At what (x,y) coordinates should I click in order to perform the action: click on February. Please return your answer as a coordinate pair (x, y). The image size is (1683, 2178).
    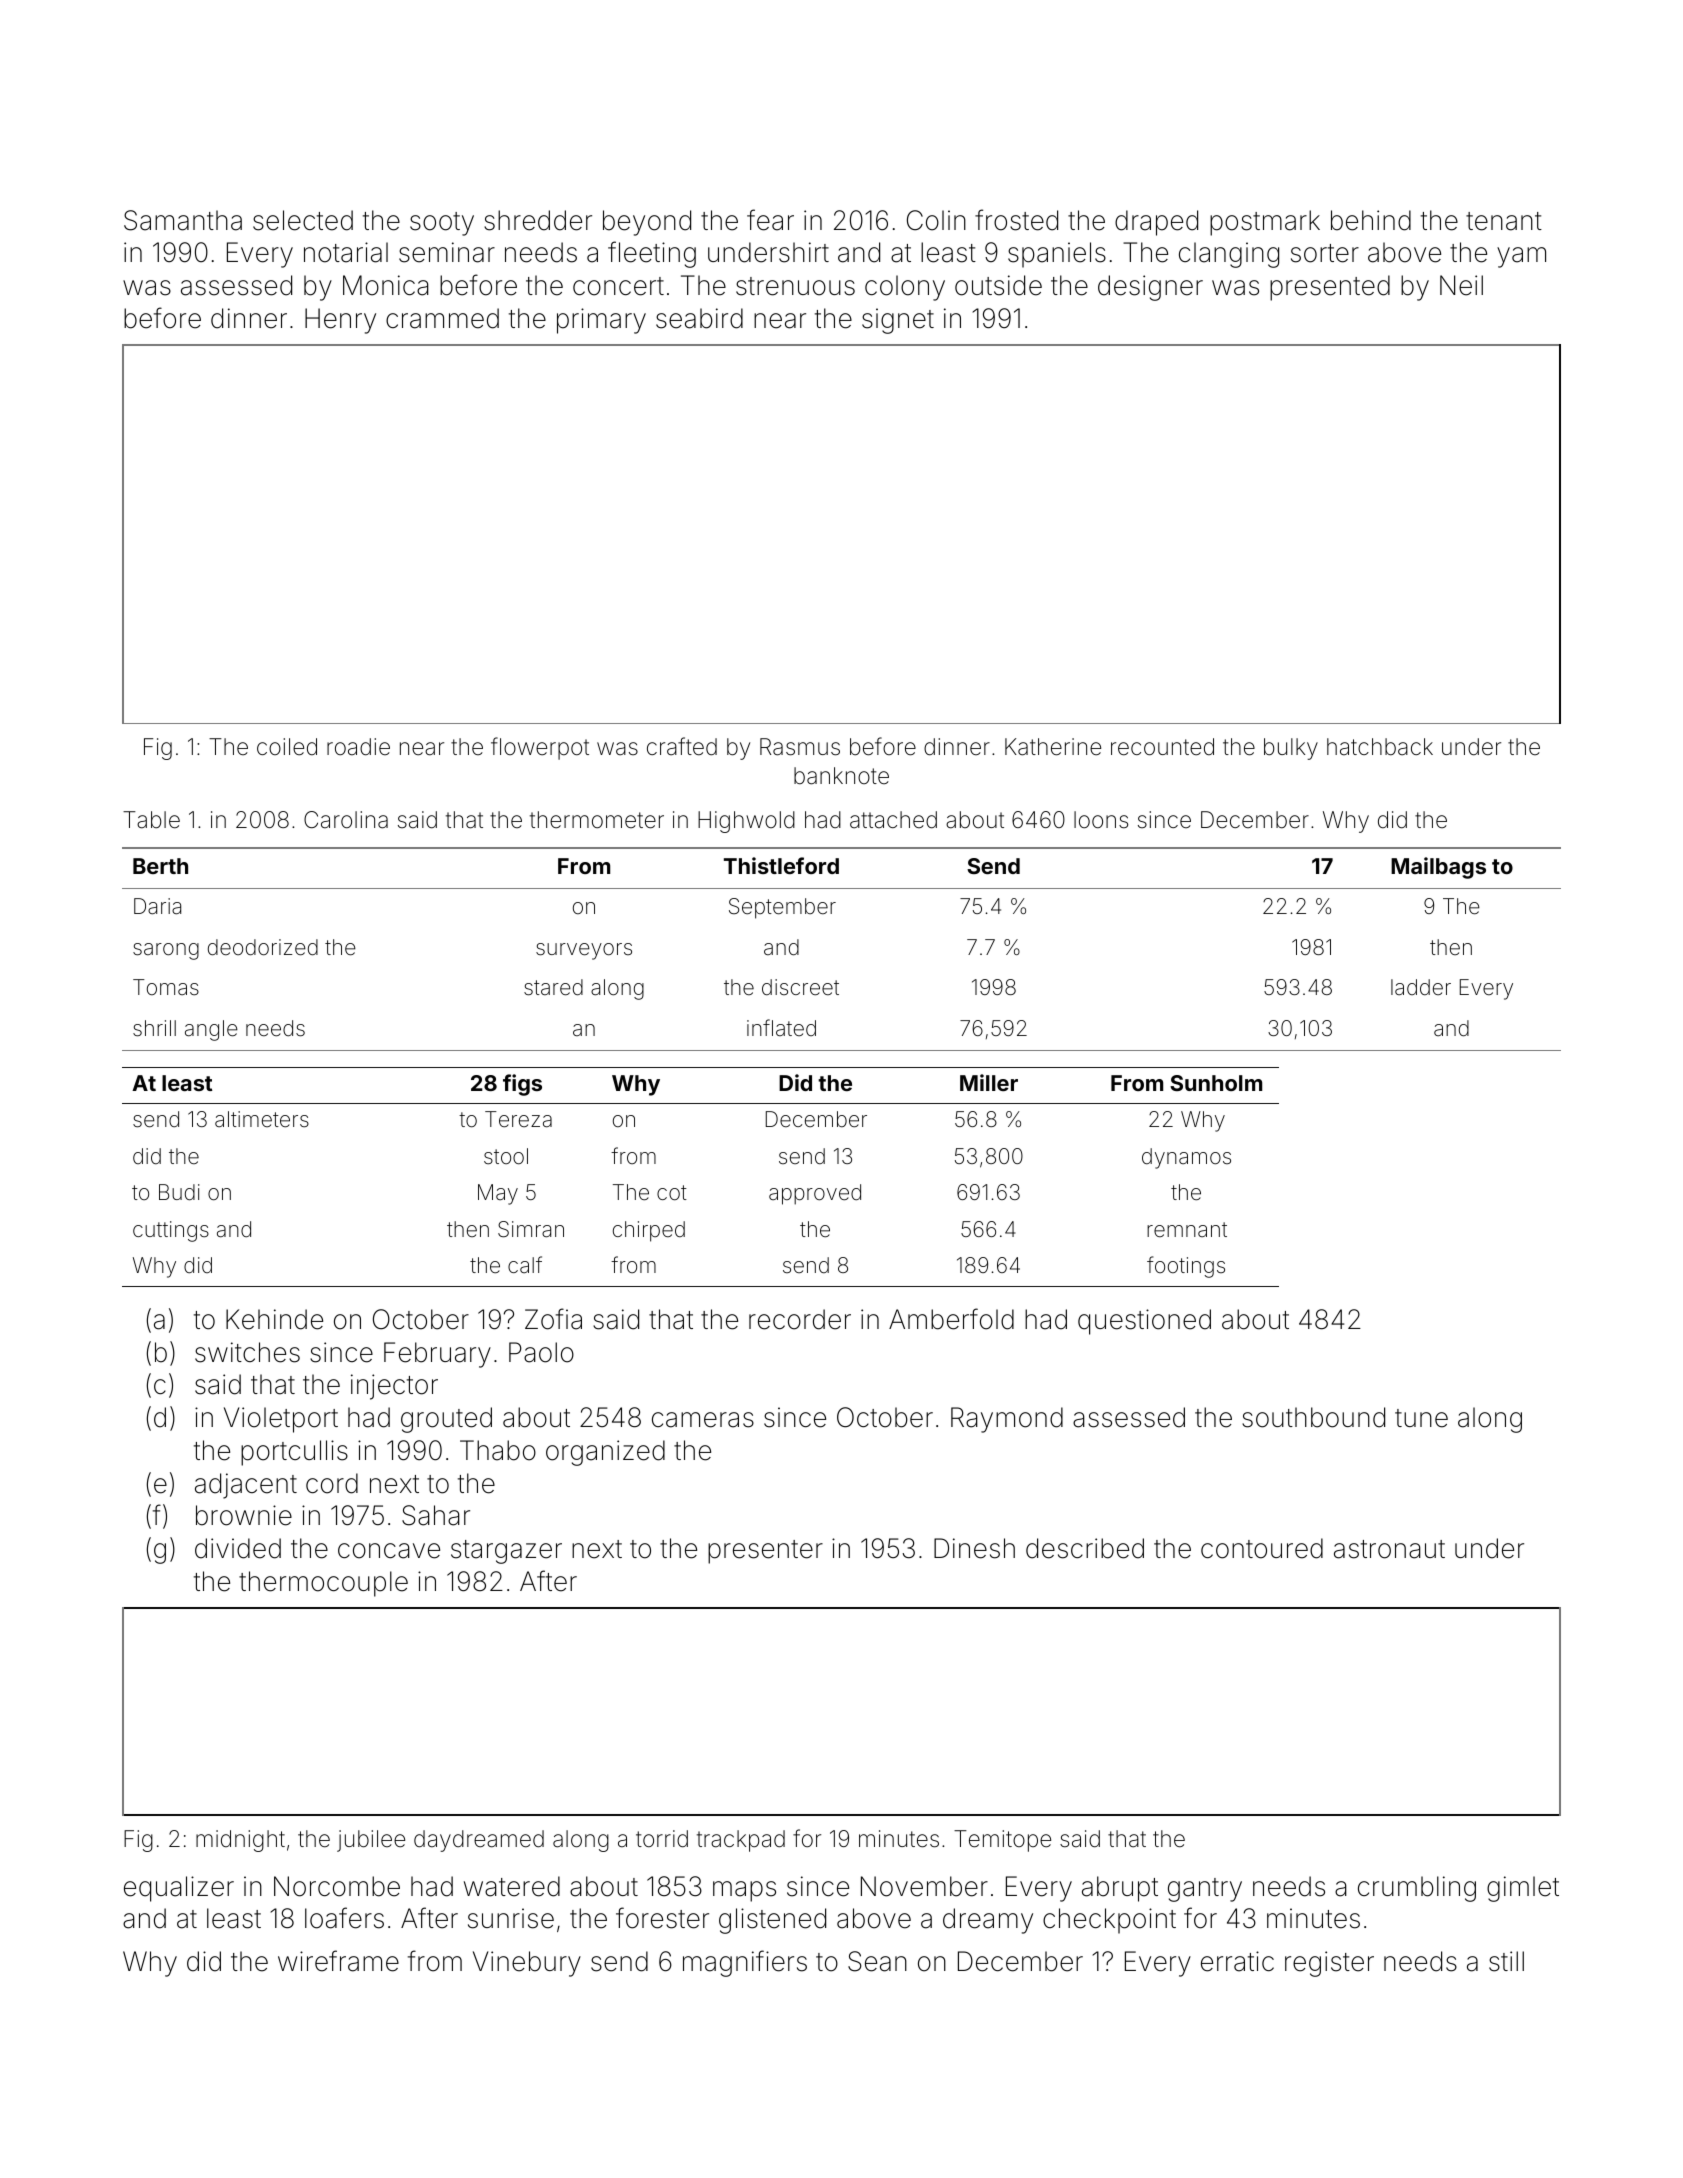
    Looking at the image, I should click on (437, 1355).
